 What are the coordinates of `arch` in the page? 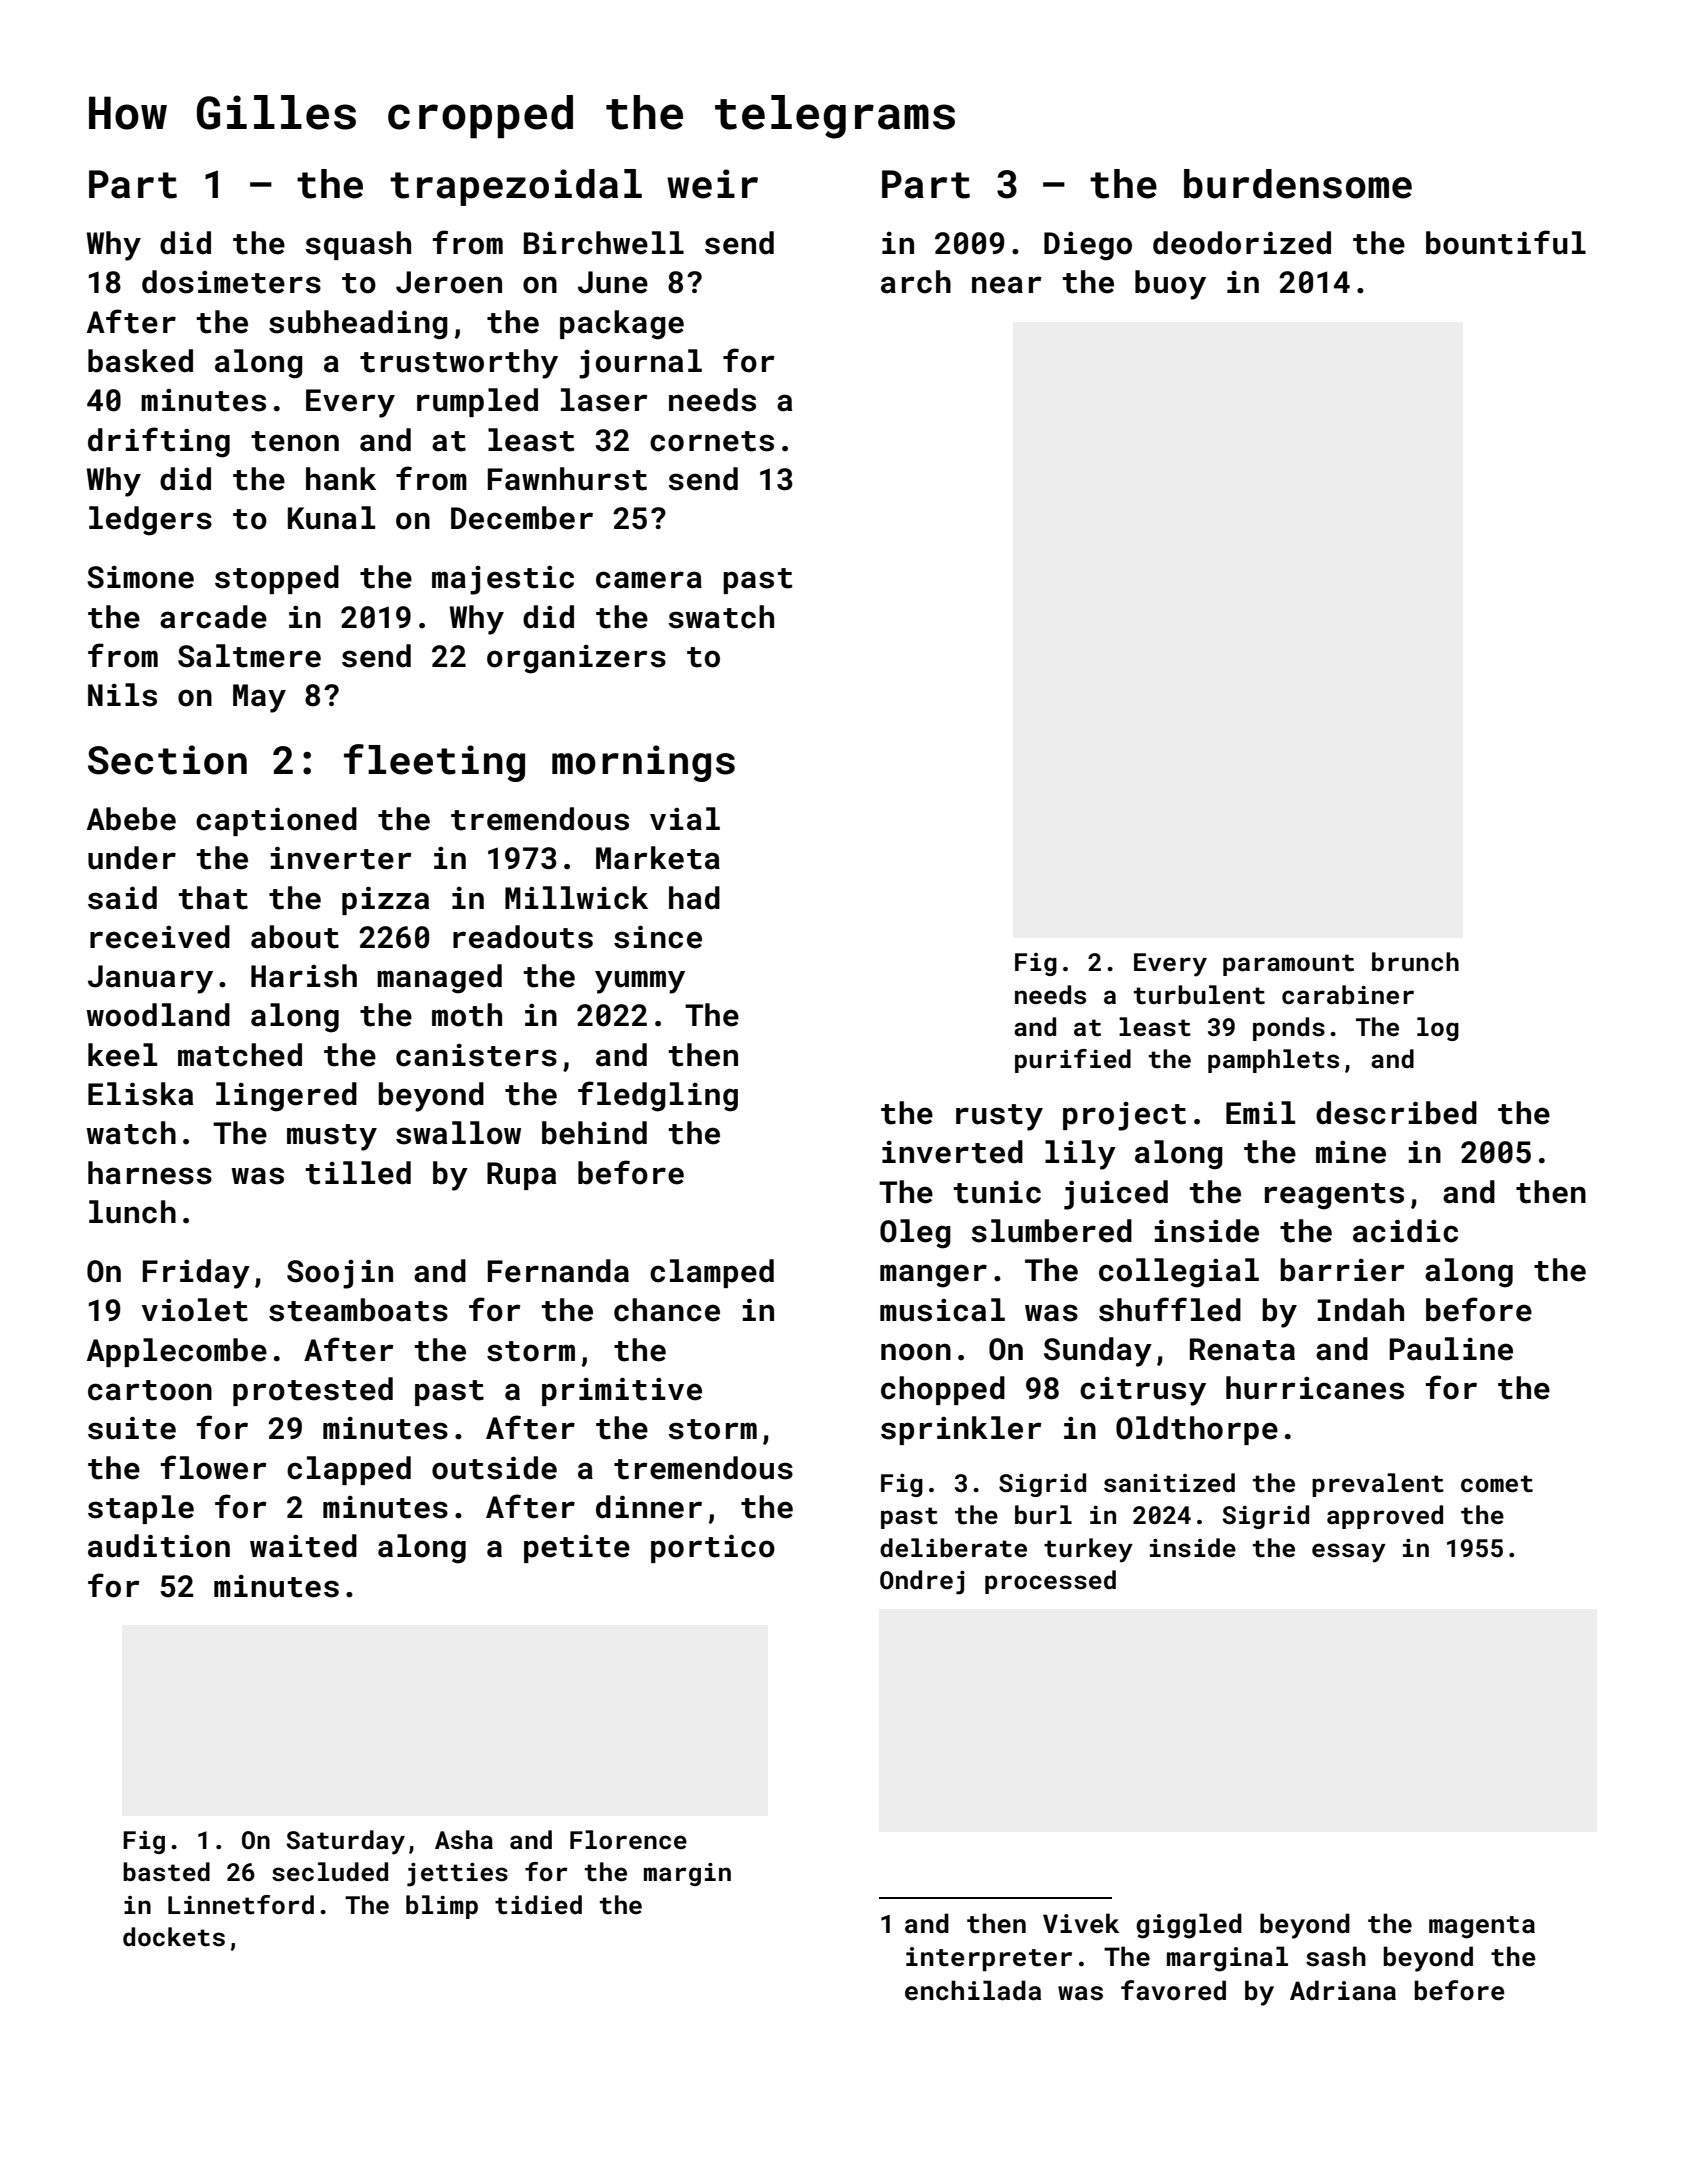 It's located at (916, 282).
